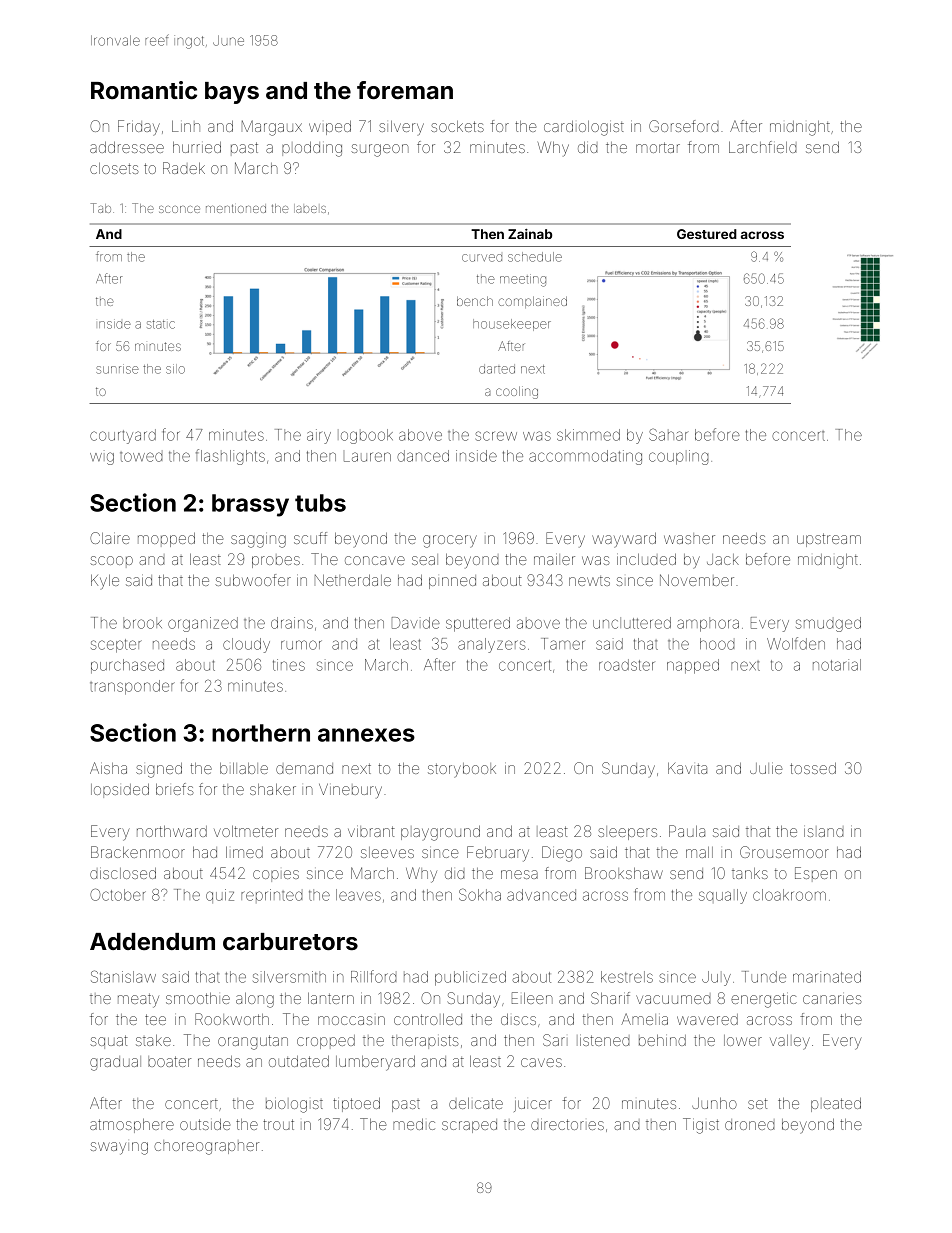  Describe the element at coordinates (723, 559) in the document. I see `Jack` at that location.
